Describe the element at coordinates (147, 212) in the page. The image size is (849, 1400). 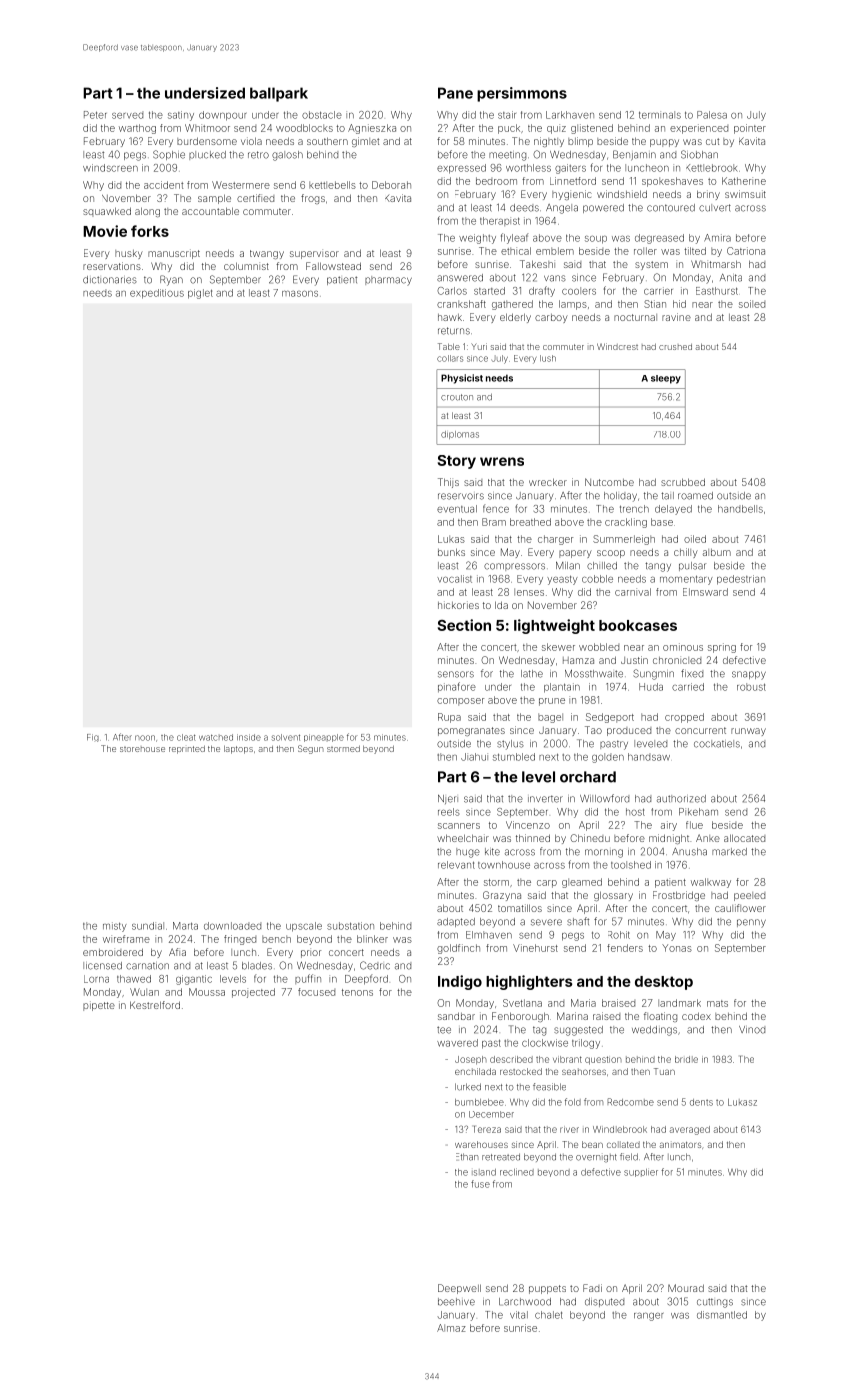
I see `along` at that location.
